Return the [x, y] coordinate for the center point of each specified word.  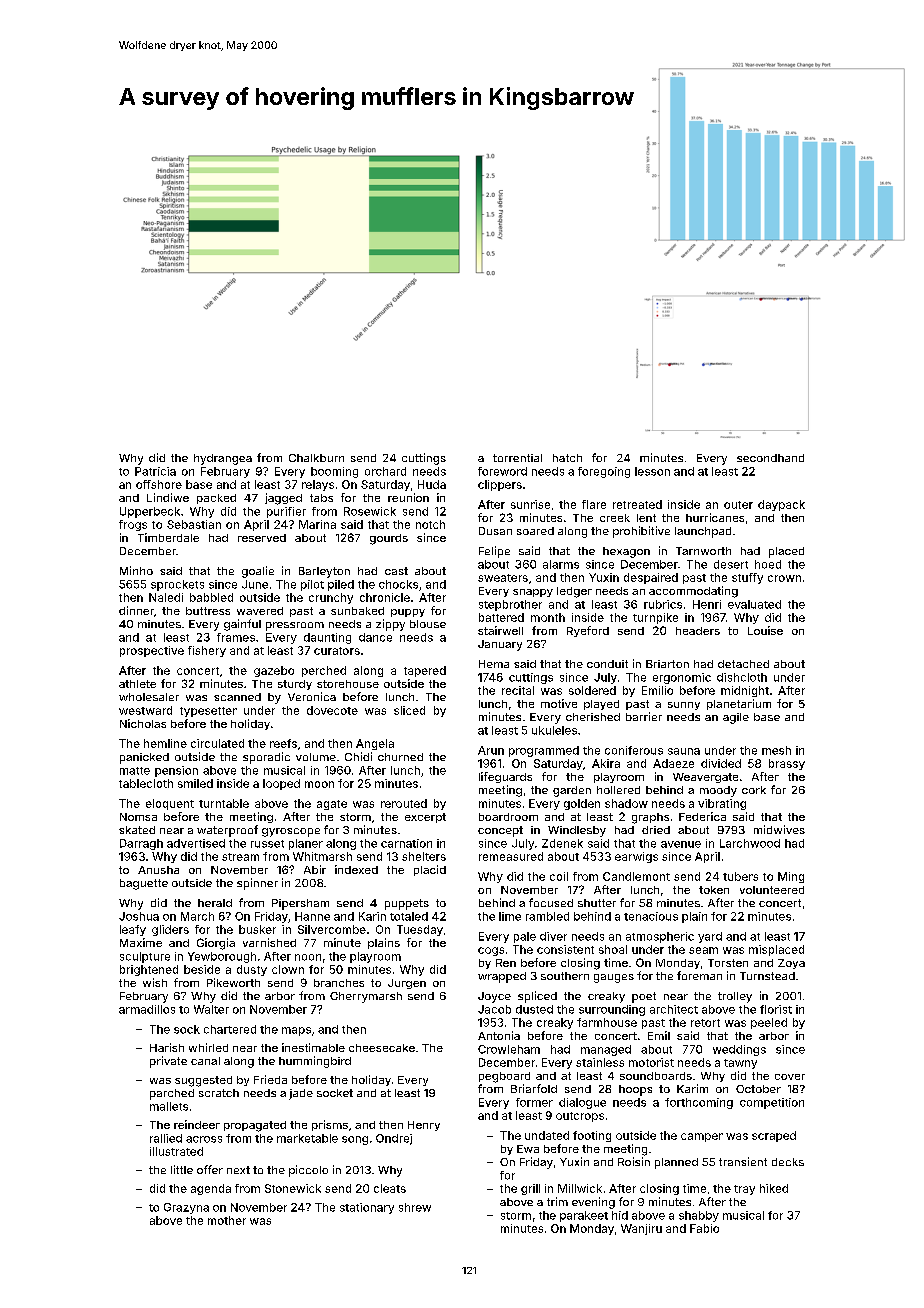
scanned [237, 697]
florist [776, 1009]
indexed [356, 869]
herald [215, 903]
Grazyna [186, 1208]
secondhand [770, 458]
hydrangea [223, 459]
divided [721, 763]
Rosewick [370, 511]
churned [400, 757]
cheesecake [382, 1048]
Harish [167, 1047]
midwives [779, 829]
